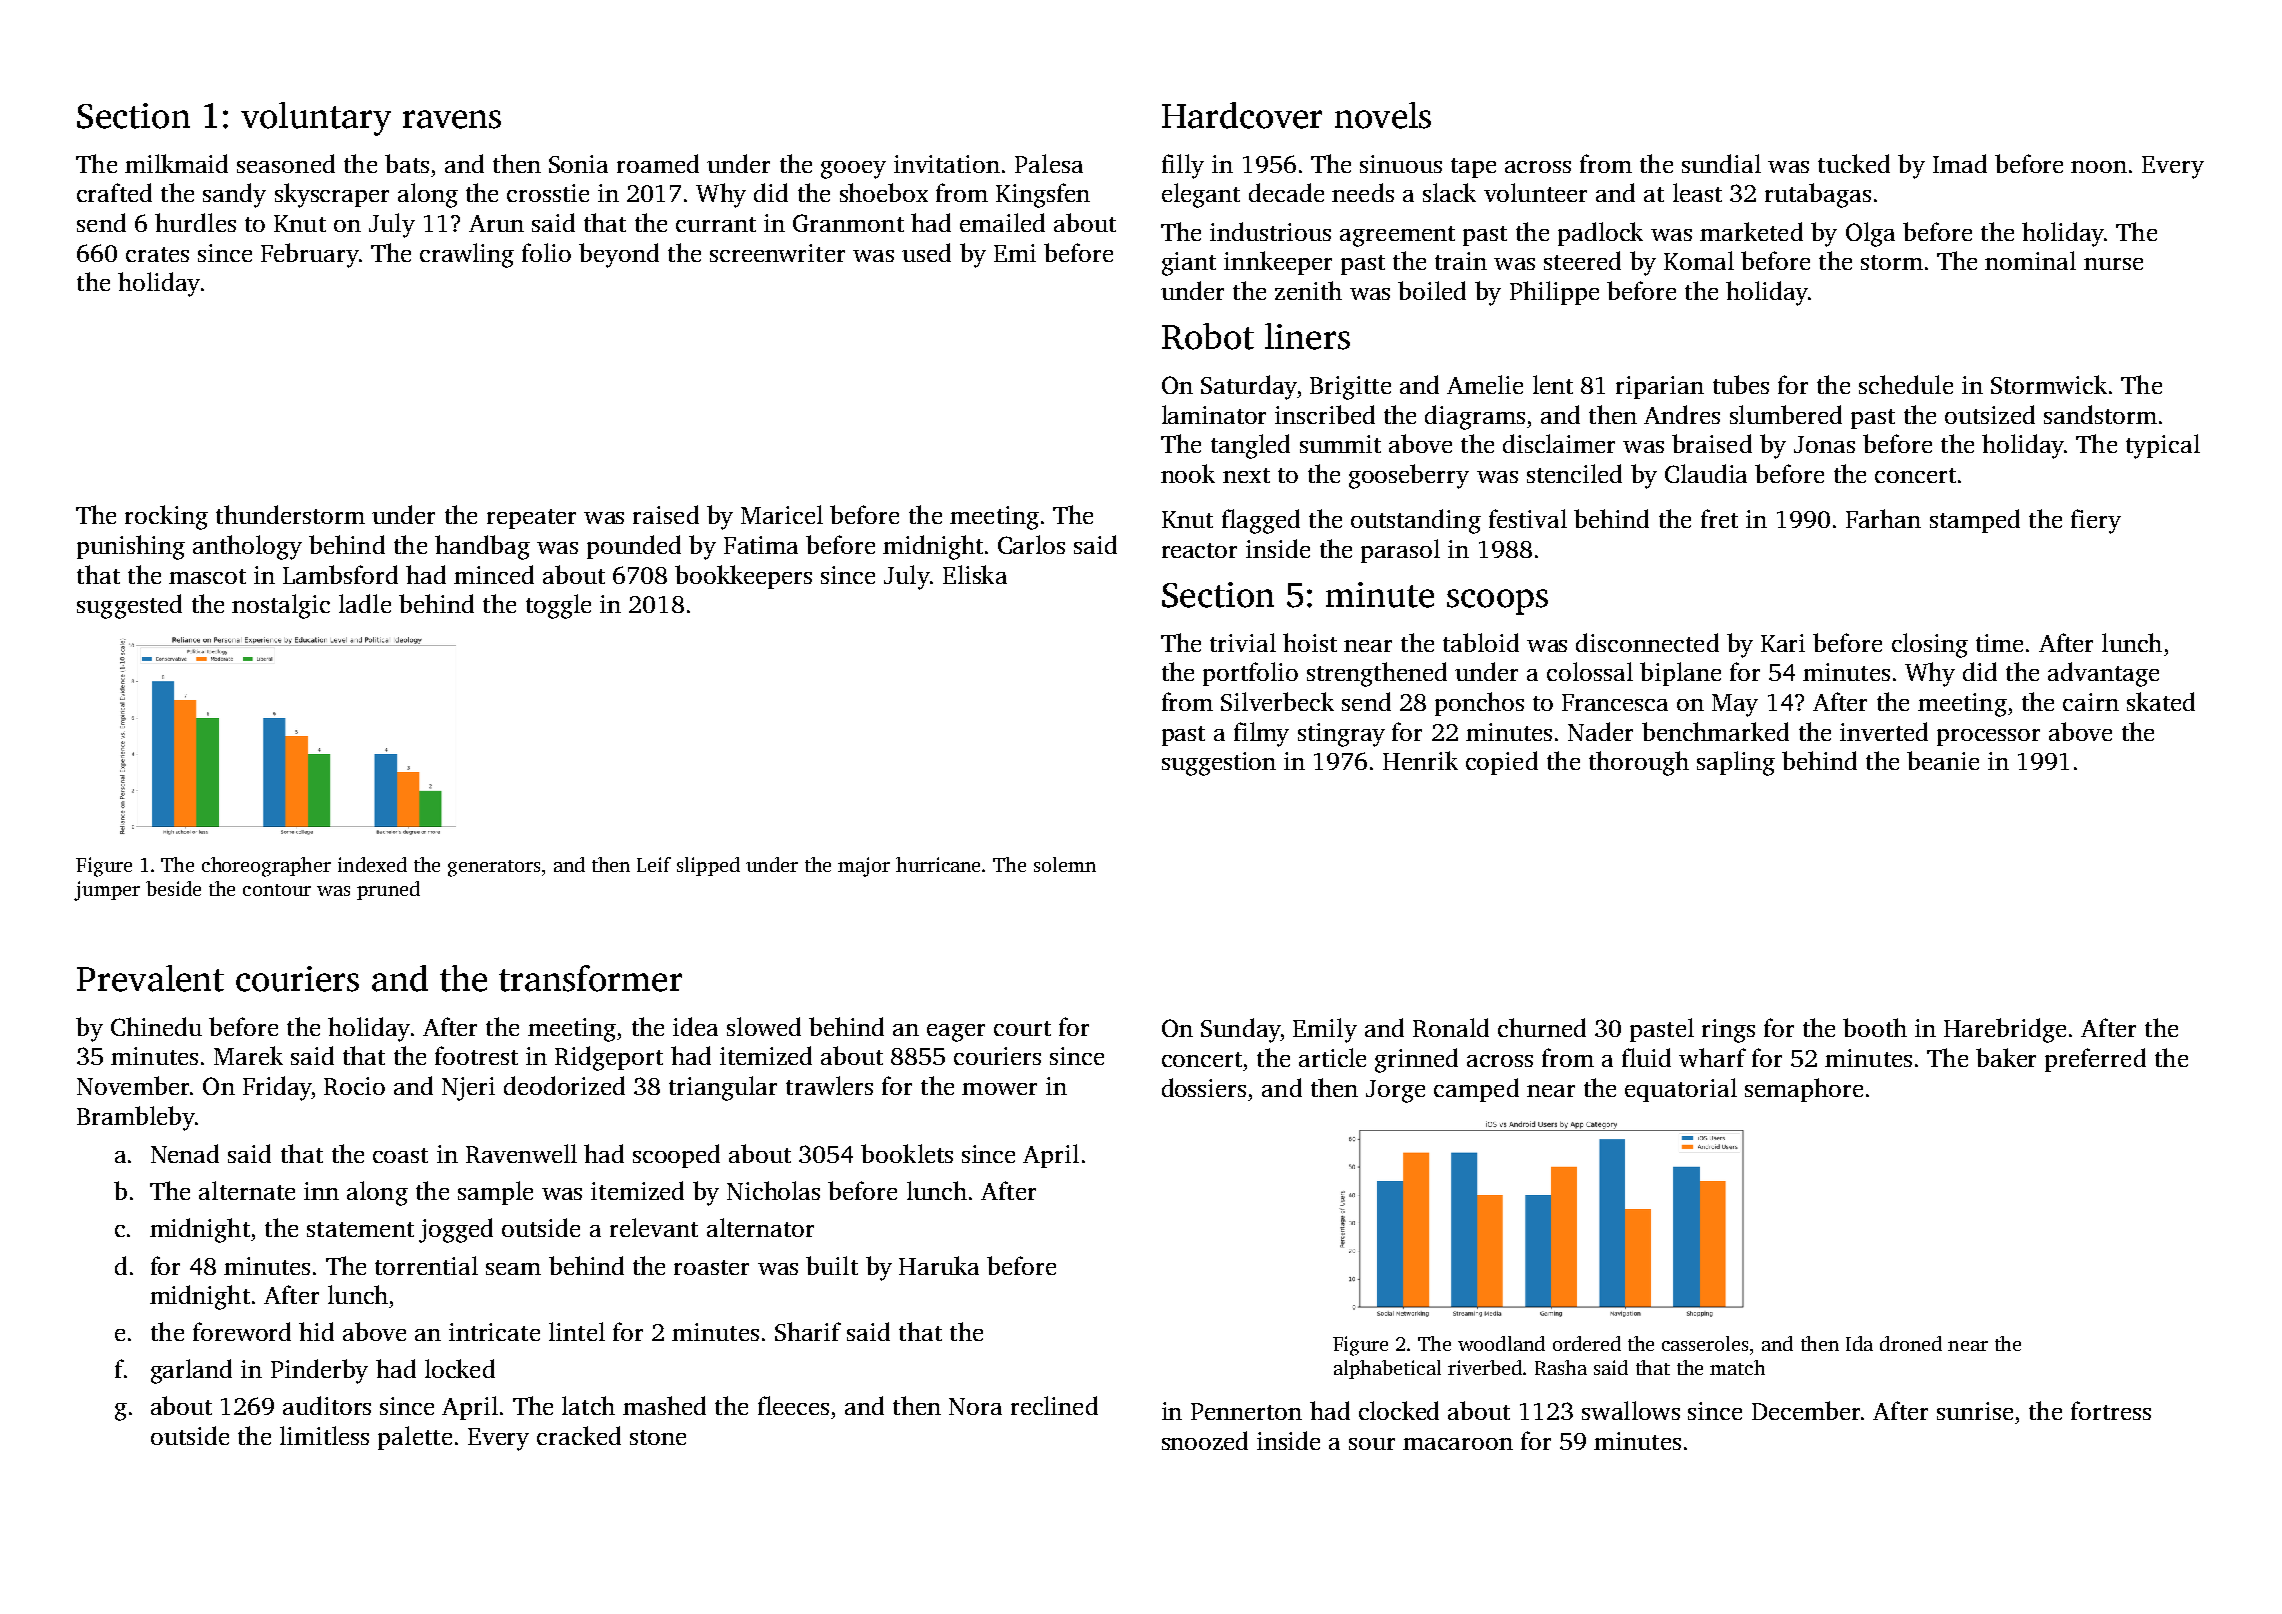  I want to click on beyond, so click(619, 255).
